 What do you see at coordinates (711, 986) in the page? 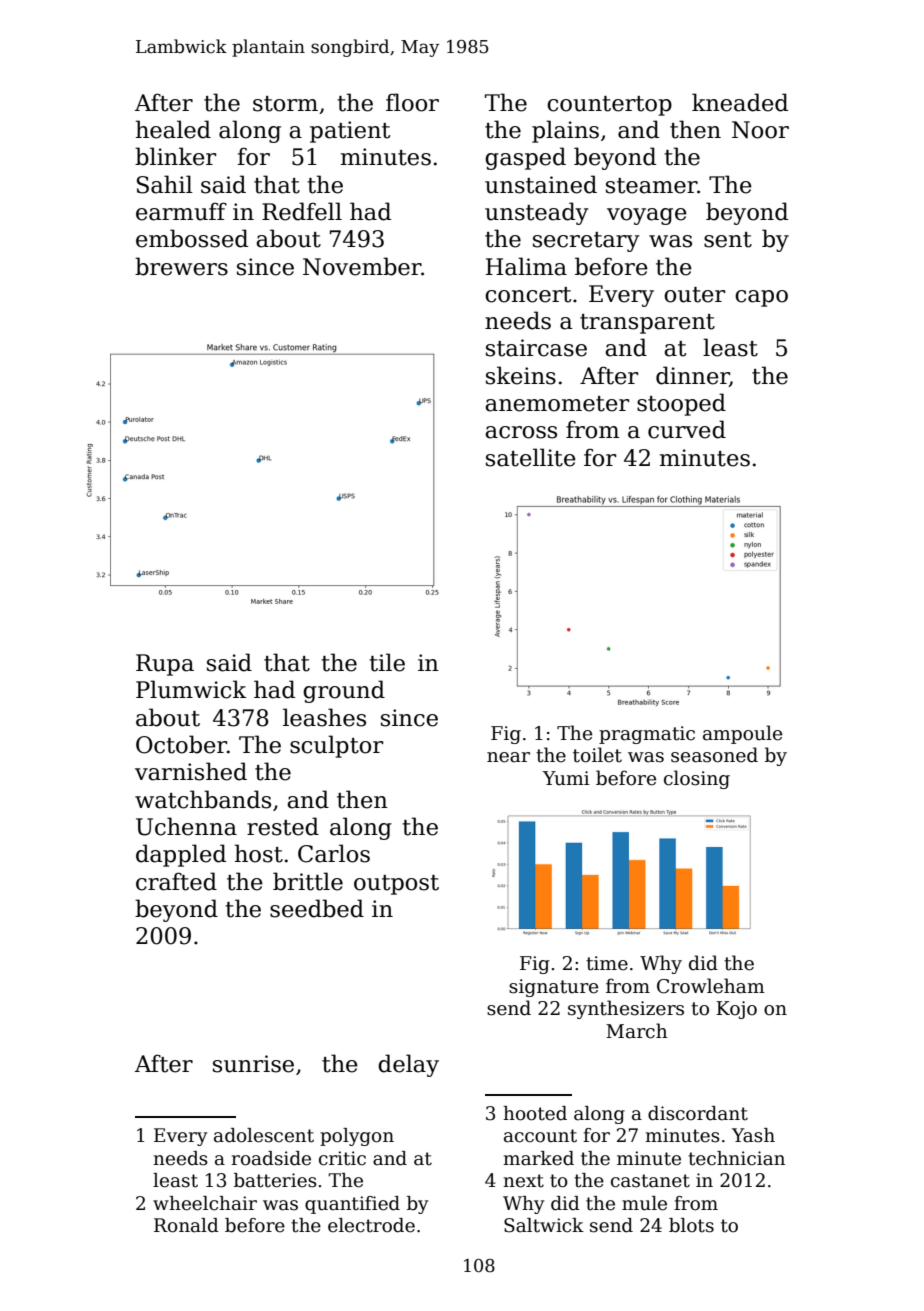
I see `Crowleham` at bounding box center [711, 986].
